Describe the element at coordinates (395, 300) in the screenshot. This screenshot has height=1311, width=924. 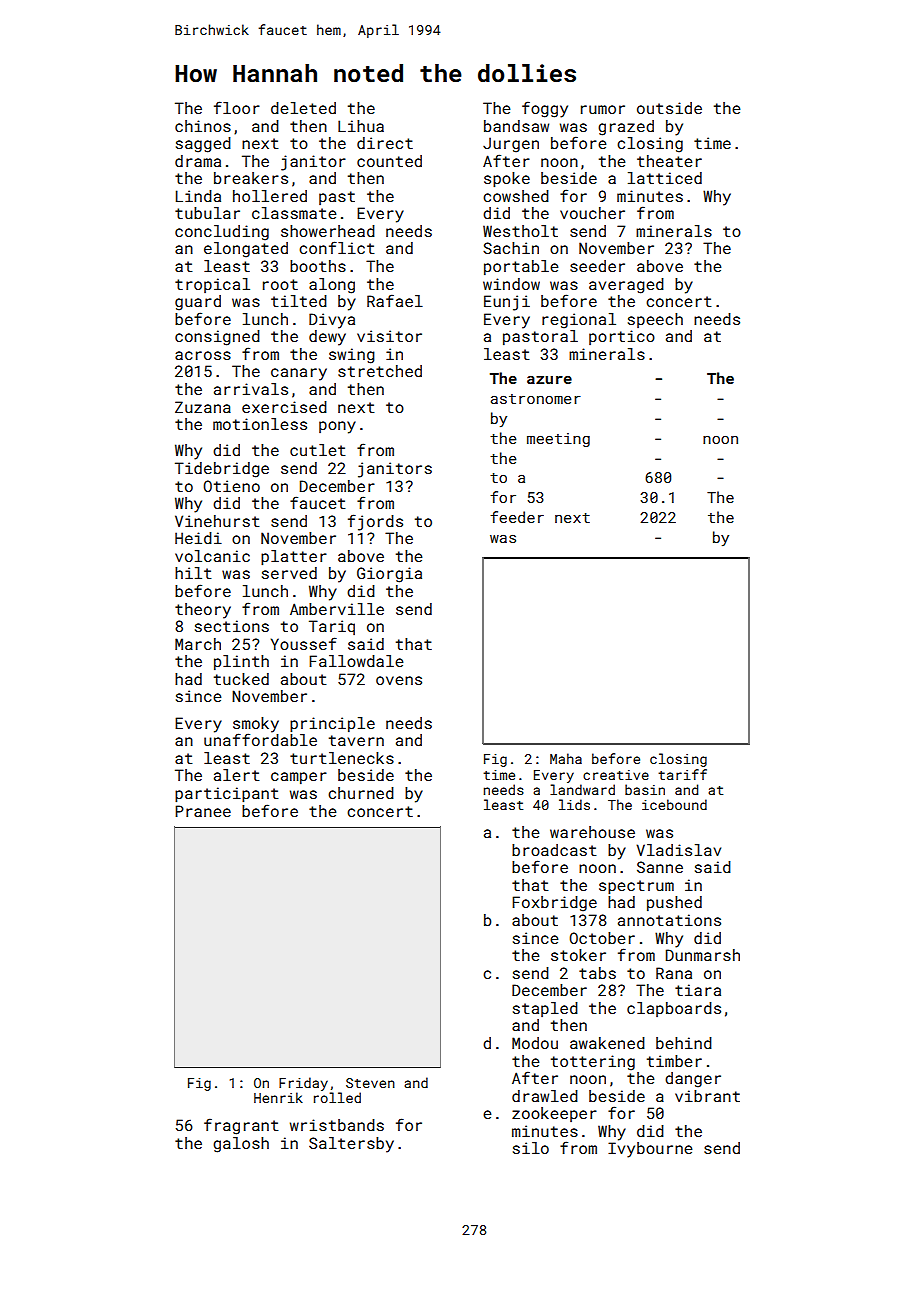
I see `Rafael` at that location.
